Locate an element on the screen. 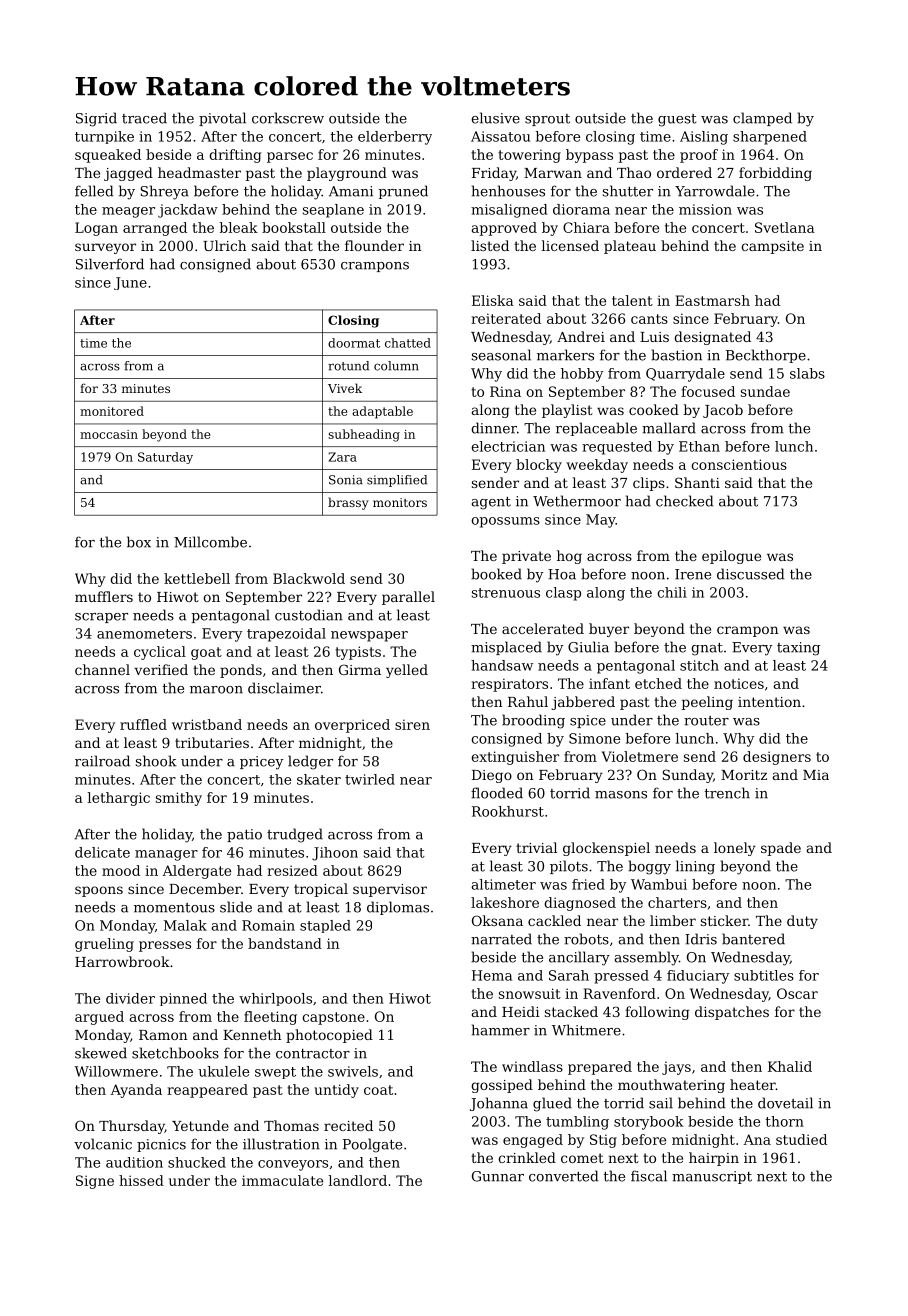 The height and width of the screenshot is (1316, 908). simplified is located at coordinates (397, 481).
